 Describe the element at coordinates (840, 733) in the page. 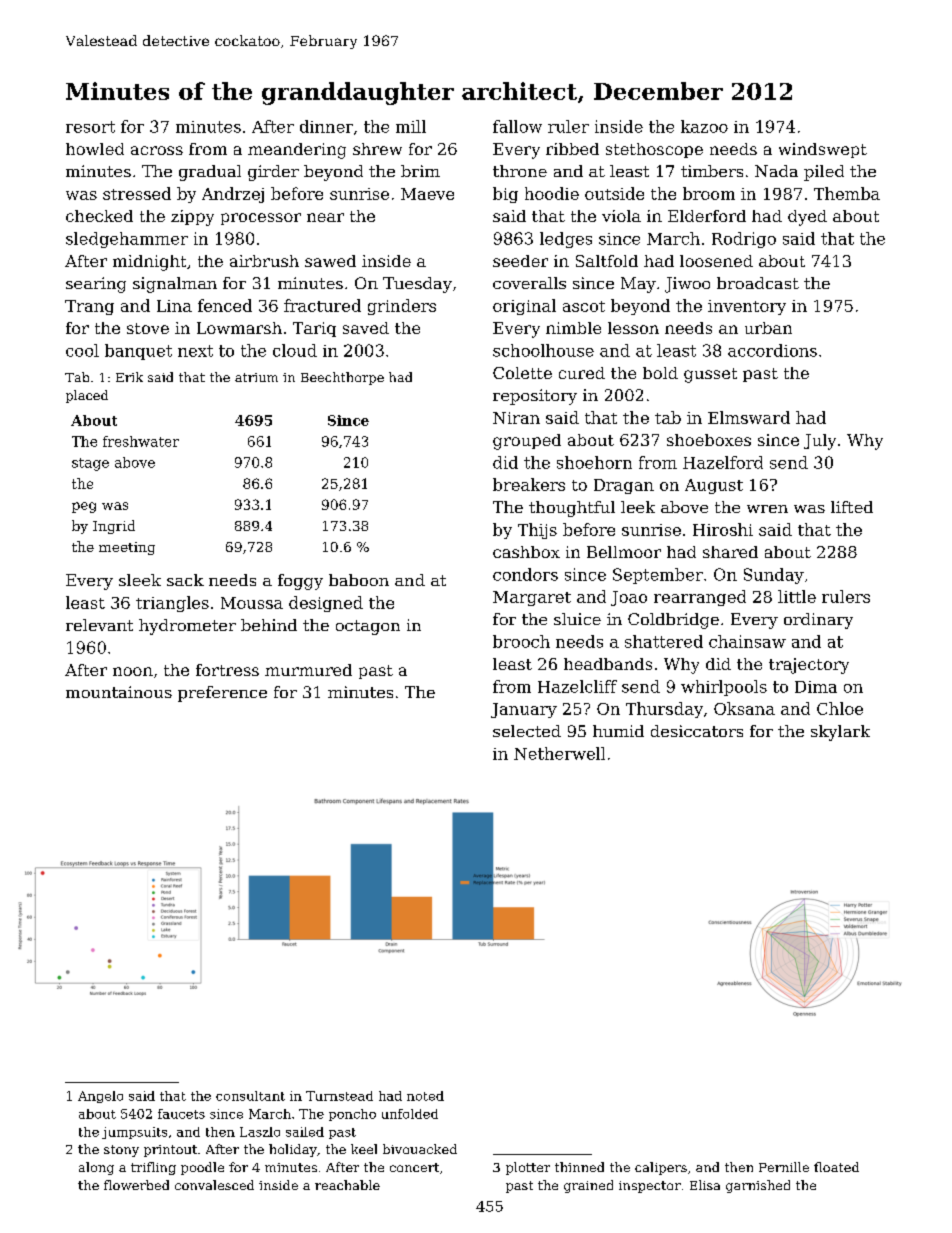

I see `skylark` at that location.
